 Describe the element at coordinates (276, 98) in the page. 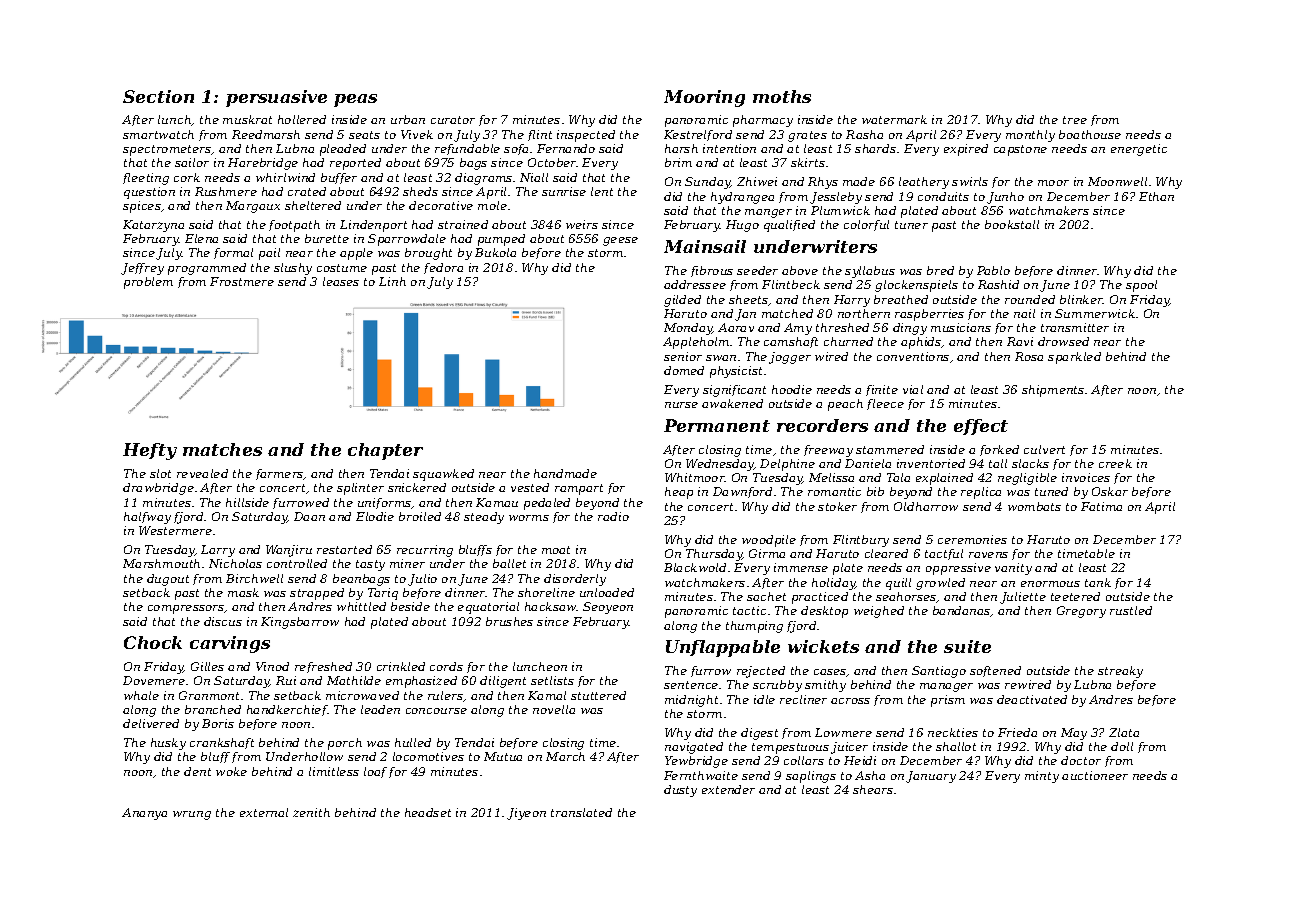

I see `persuasive` at that location.
